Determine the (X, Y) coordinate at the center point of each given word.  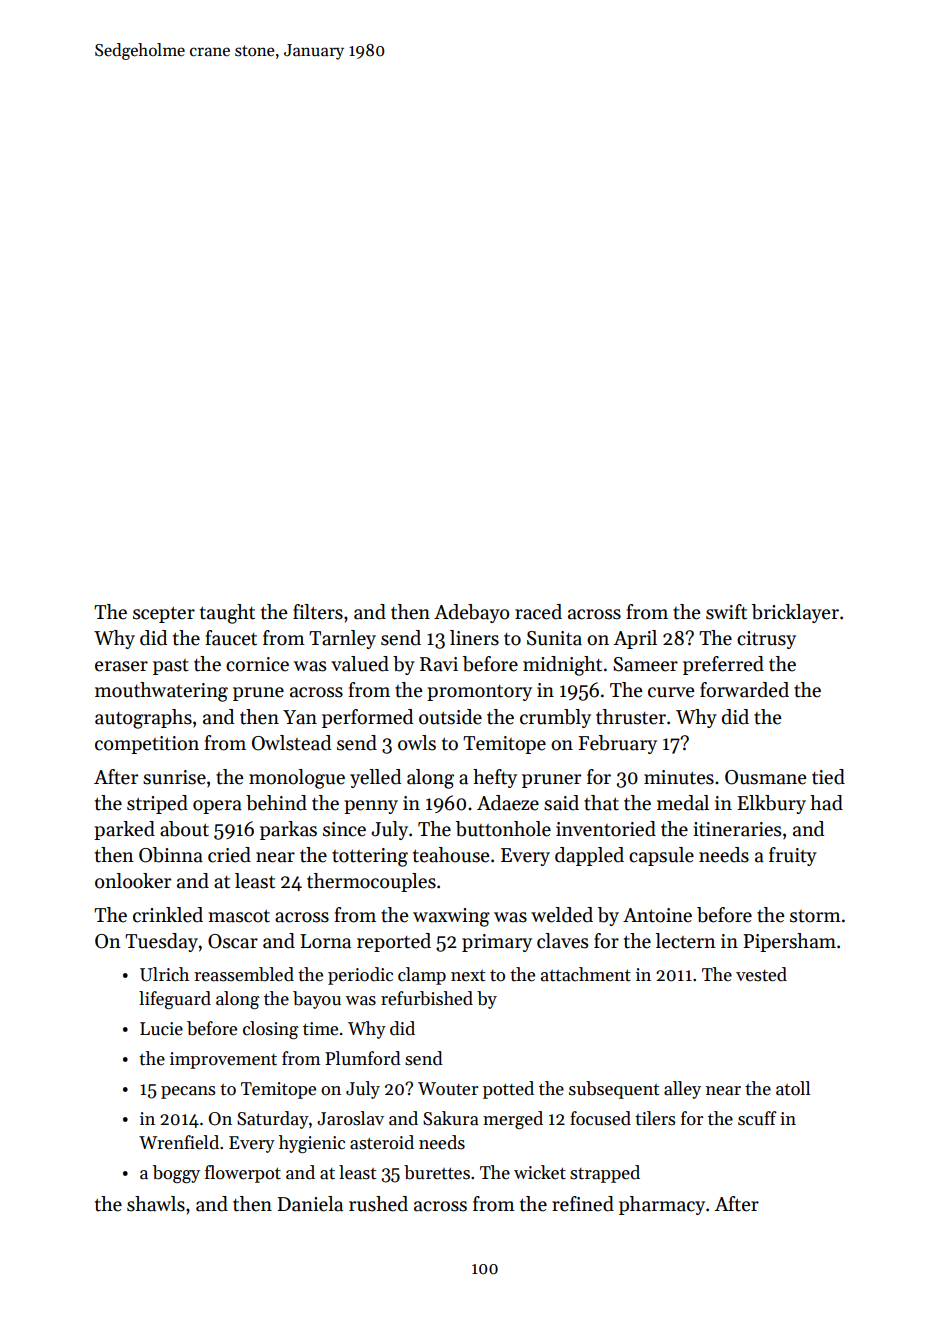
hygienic (312, 1144)
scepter (164, 614)
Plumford (363, 1058)
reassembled (244, 974)
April (635, 639)
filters (318, 612)
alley (682, 1090)
